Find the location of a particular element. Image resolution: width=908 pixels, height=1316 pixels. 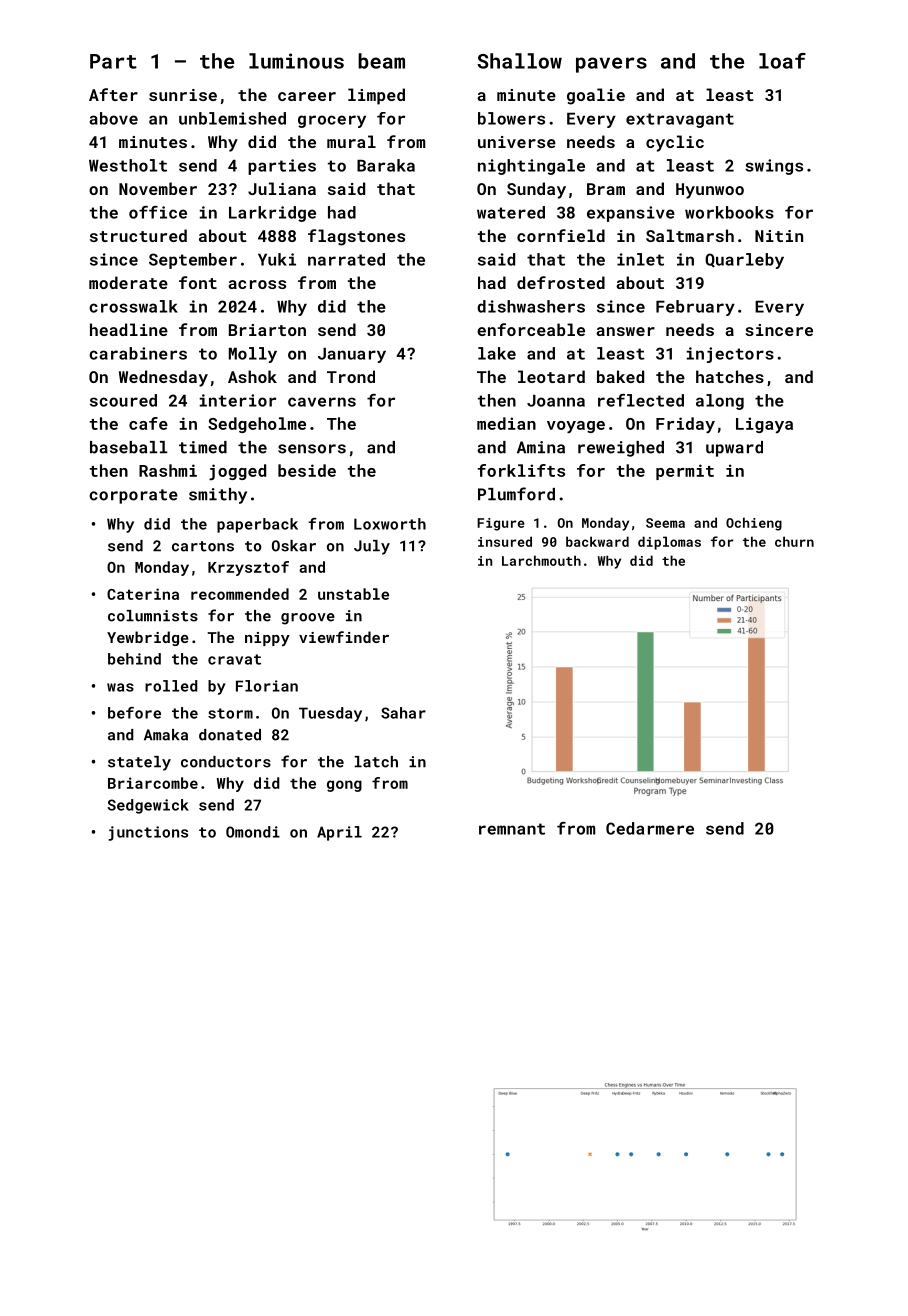

permit is located at coordinates (685, 472).
